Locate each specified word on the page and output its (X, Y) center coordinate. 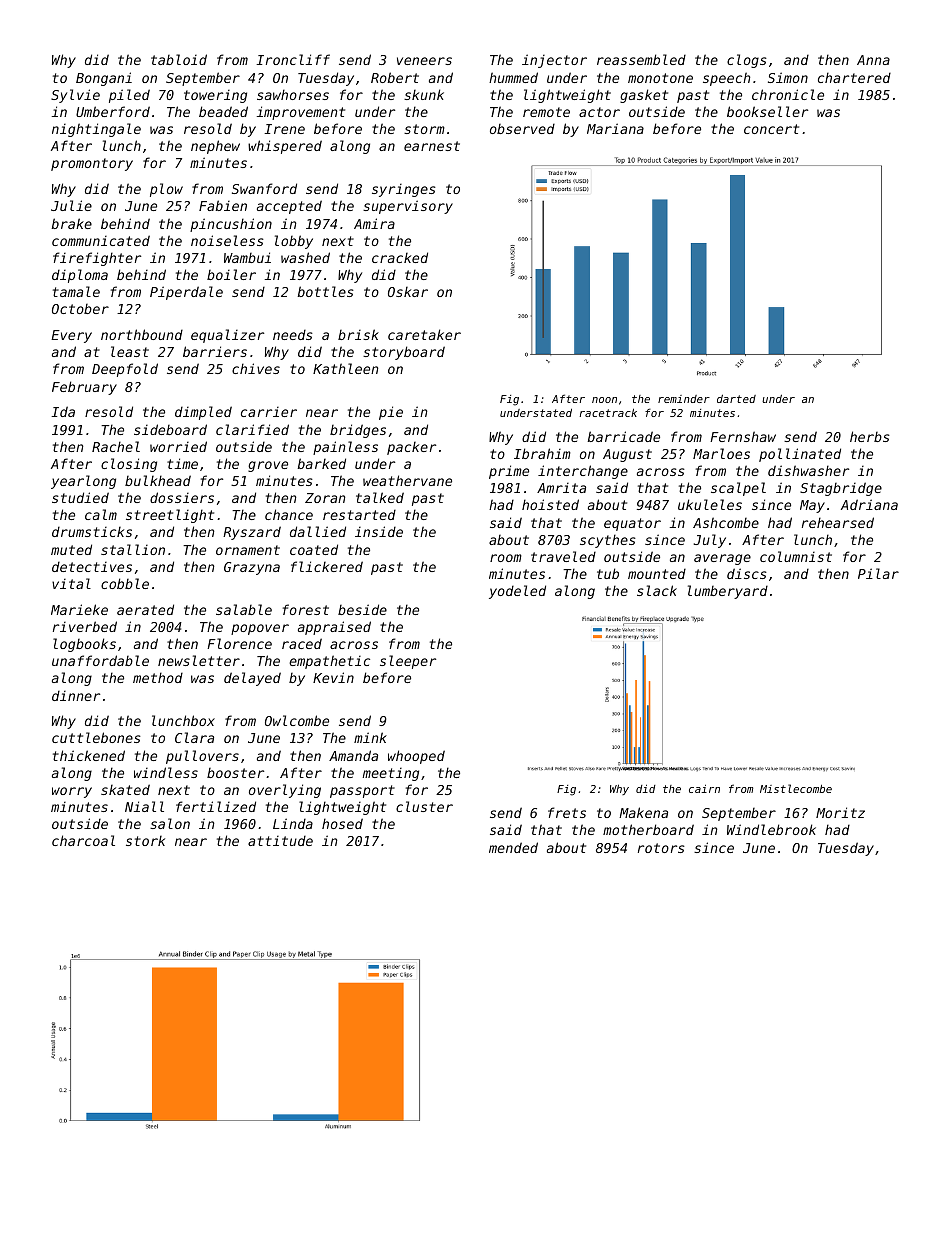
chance (289, 514)
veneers (424, 61)
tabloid (179, 59)
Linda (293, 823)
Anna (873, 60)
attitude (280, 841)
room (506, 558)
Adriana (869, 504)
